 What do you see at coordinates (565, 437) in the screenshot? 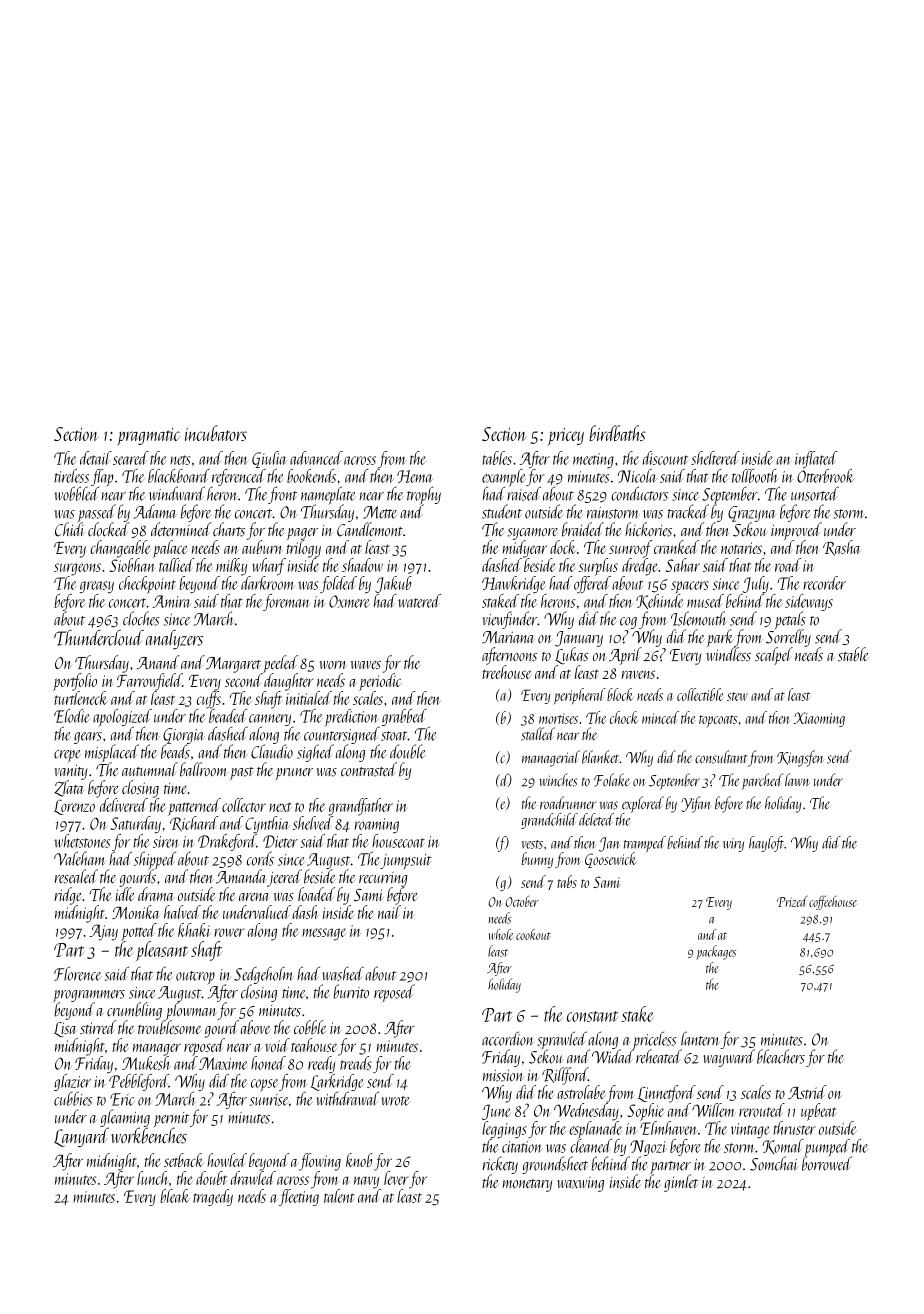
I see `pricey` at bounding box center [565, 437].
